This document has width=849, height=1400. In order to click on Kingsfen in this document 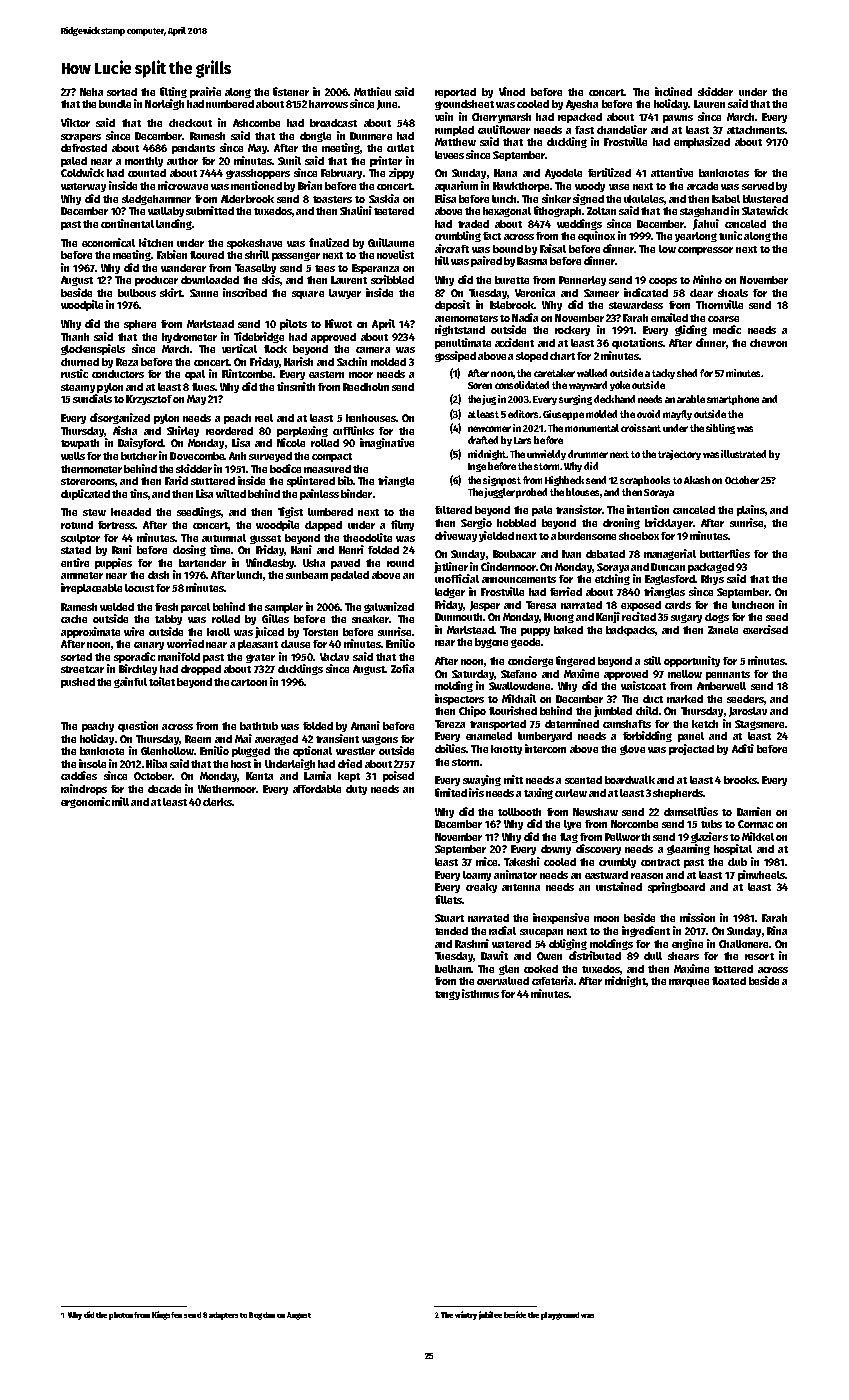, I will do `click(167, 1315)`.
